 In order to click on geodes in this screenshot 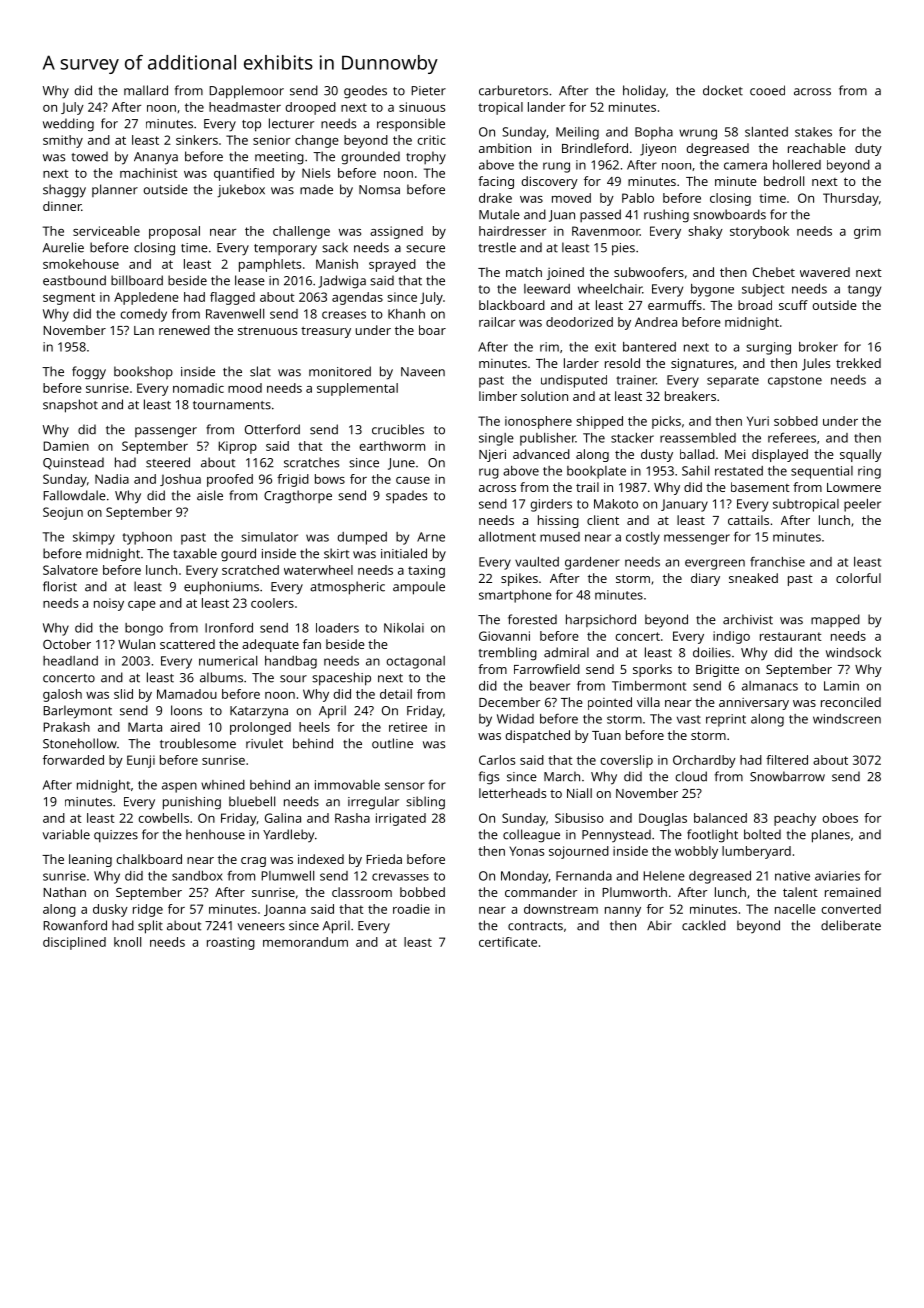, I will do `click(365, 92)`.
